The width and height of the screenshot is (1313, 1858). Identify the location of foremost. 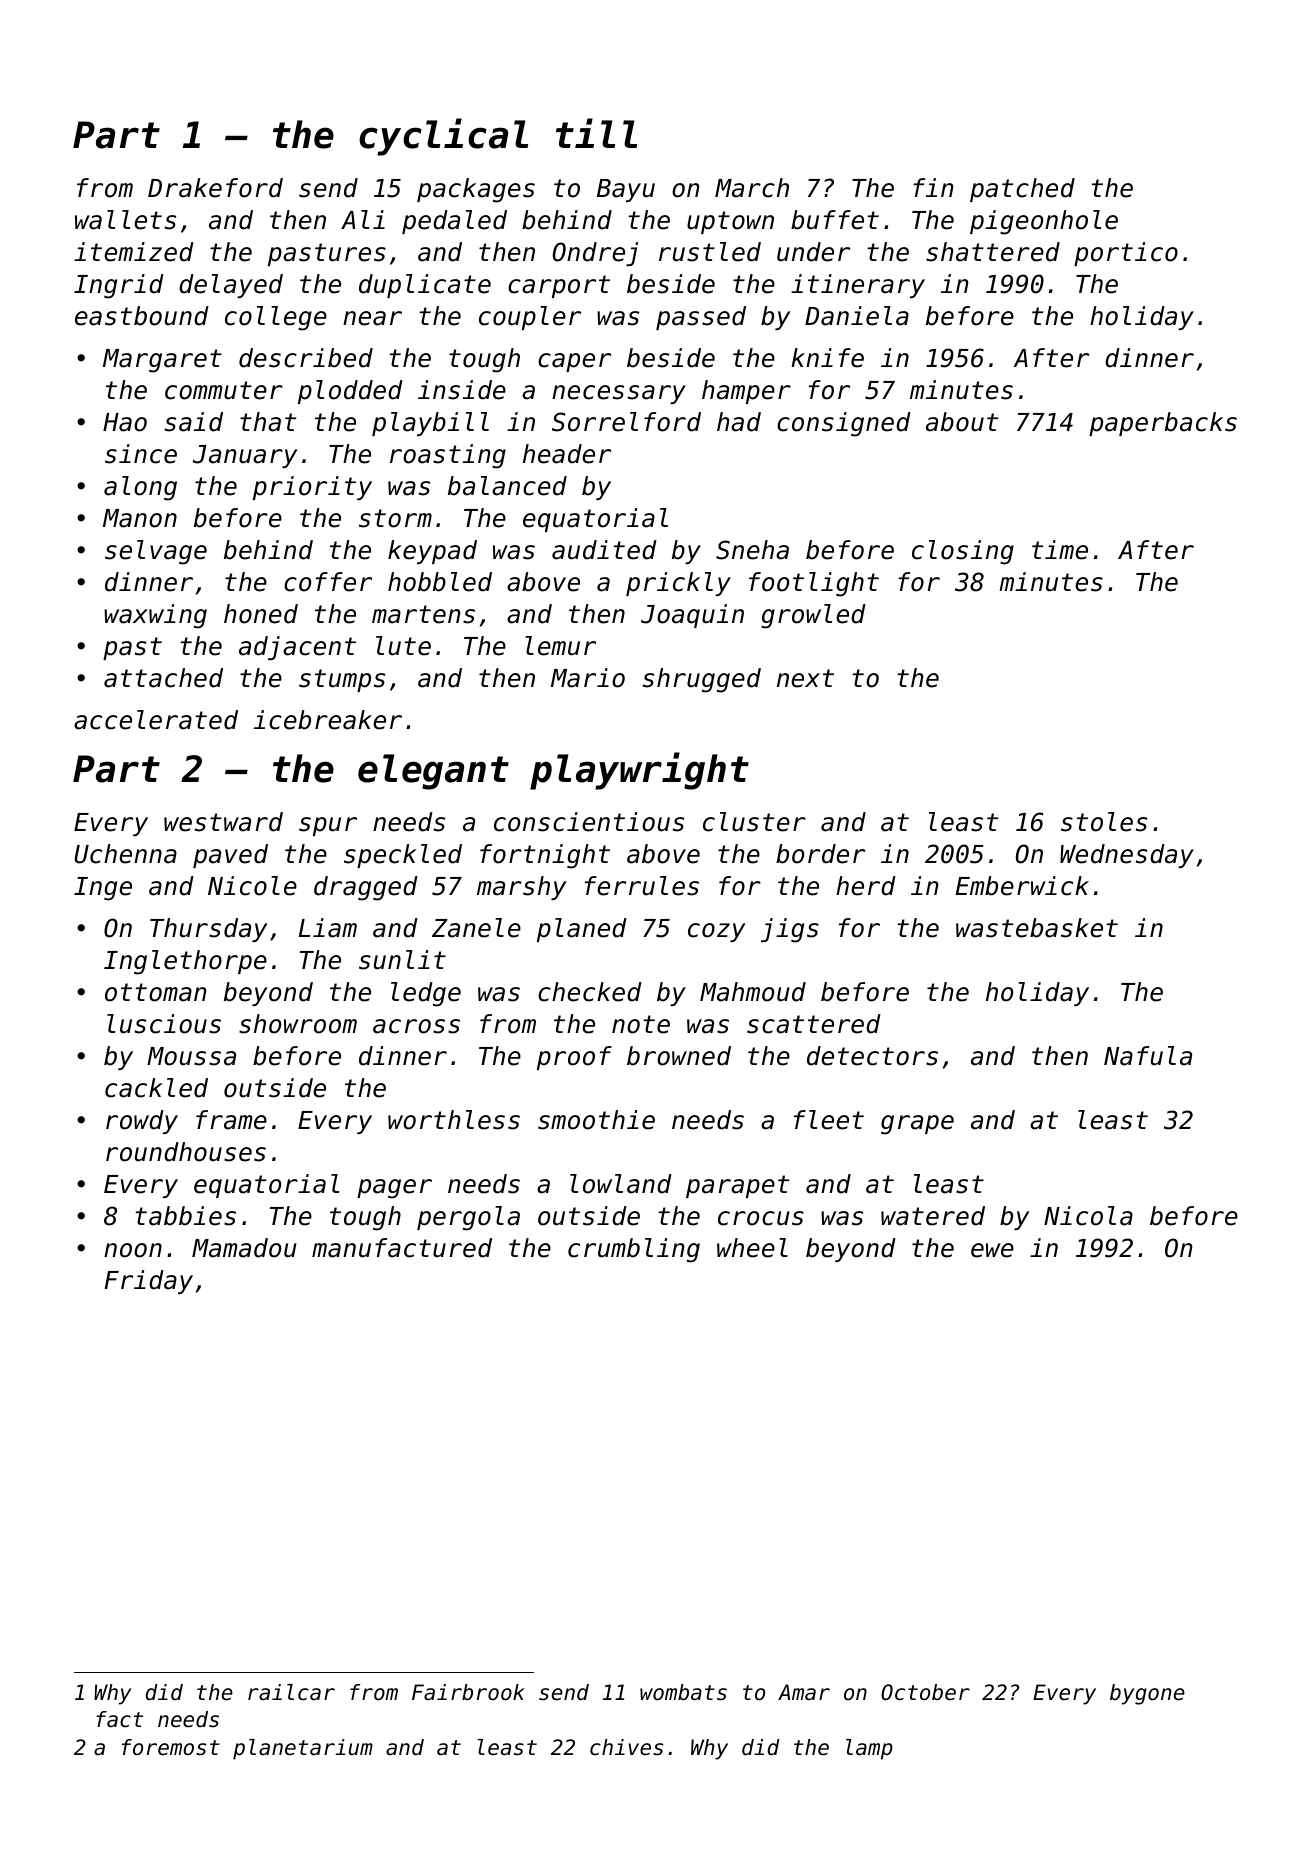
(171, 1747).
